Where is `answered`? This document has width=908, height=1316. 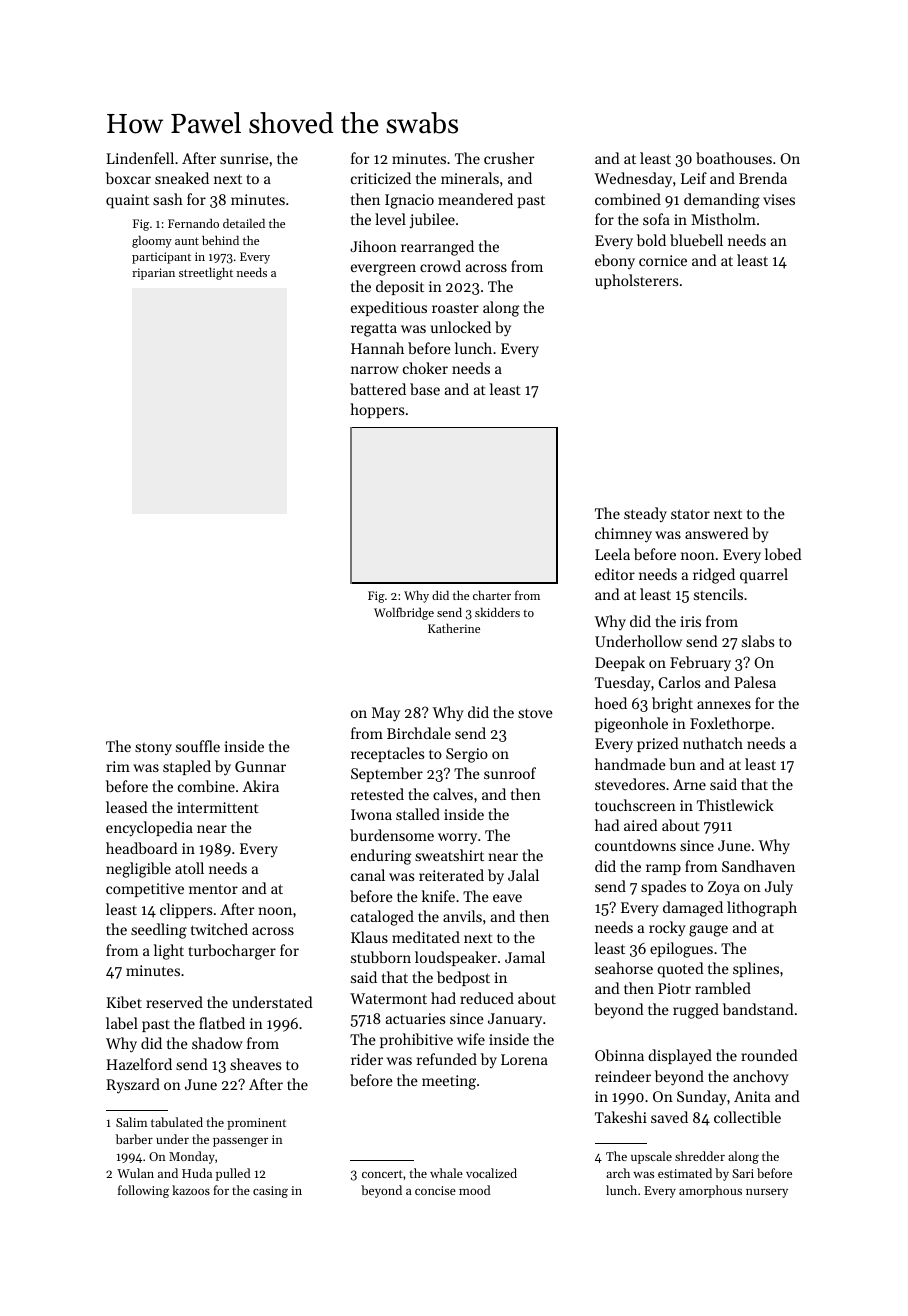
answered is located at coordinates (717, 533).
